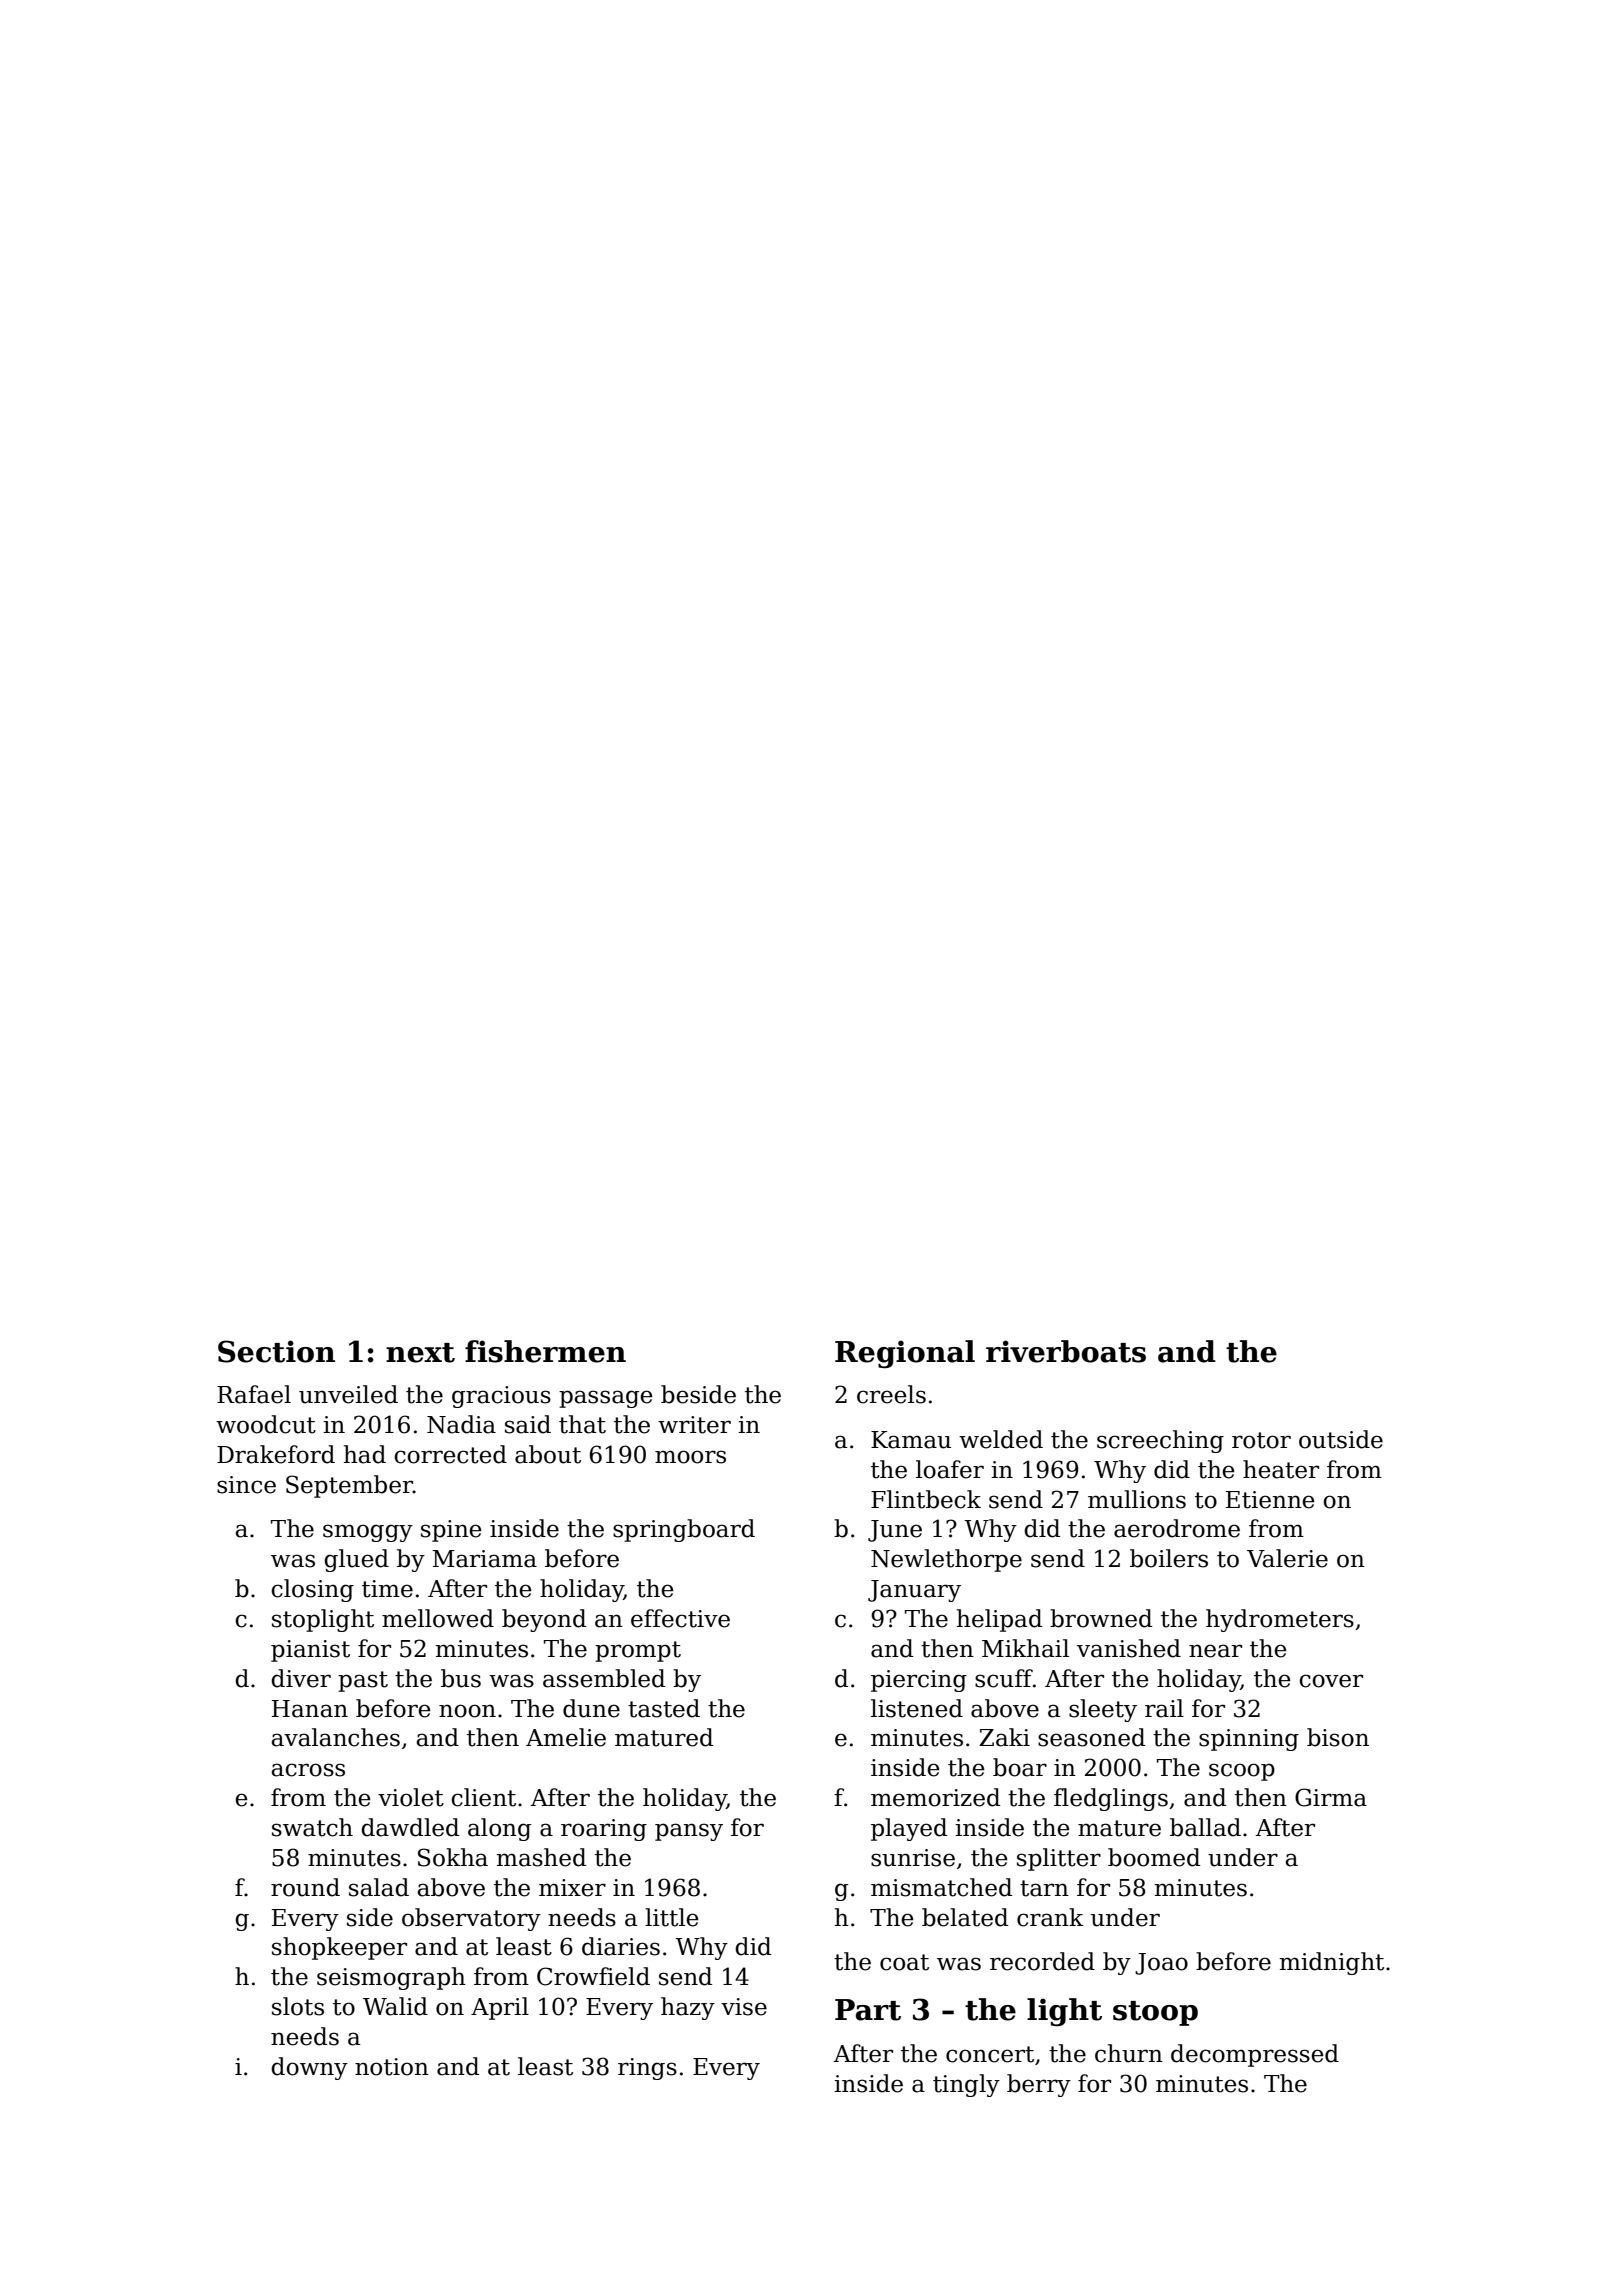  Describe the element at coordinates (1255, 2055) in the image. I see `decompressed` at that location.
